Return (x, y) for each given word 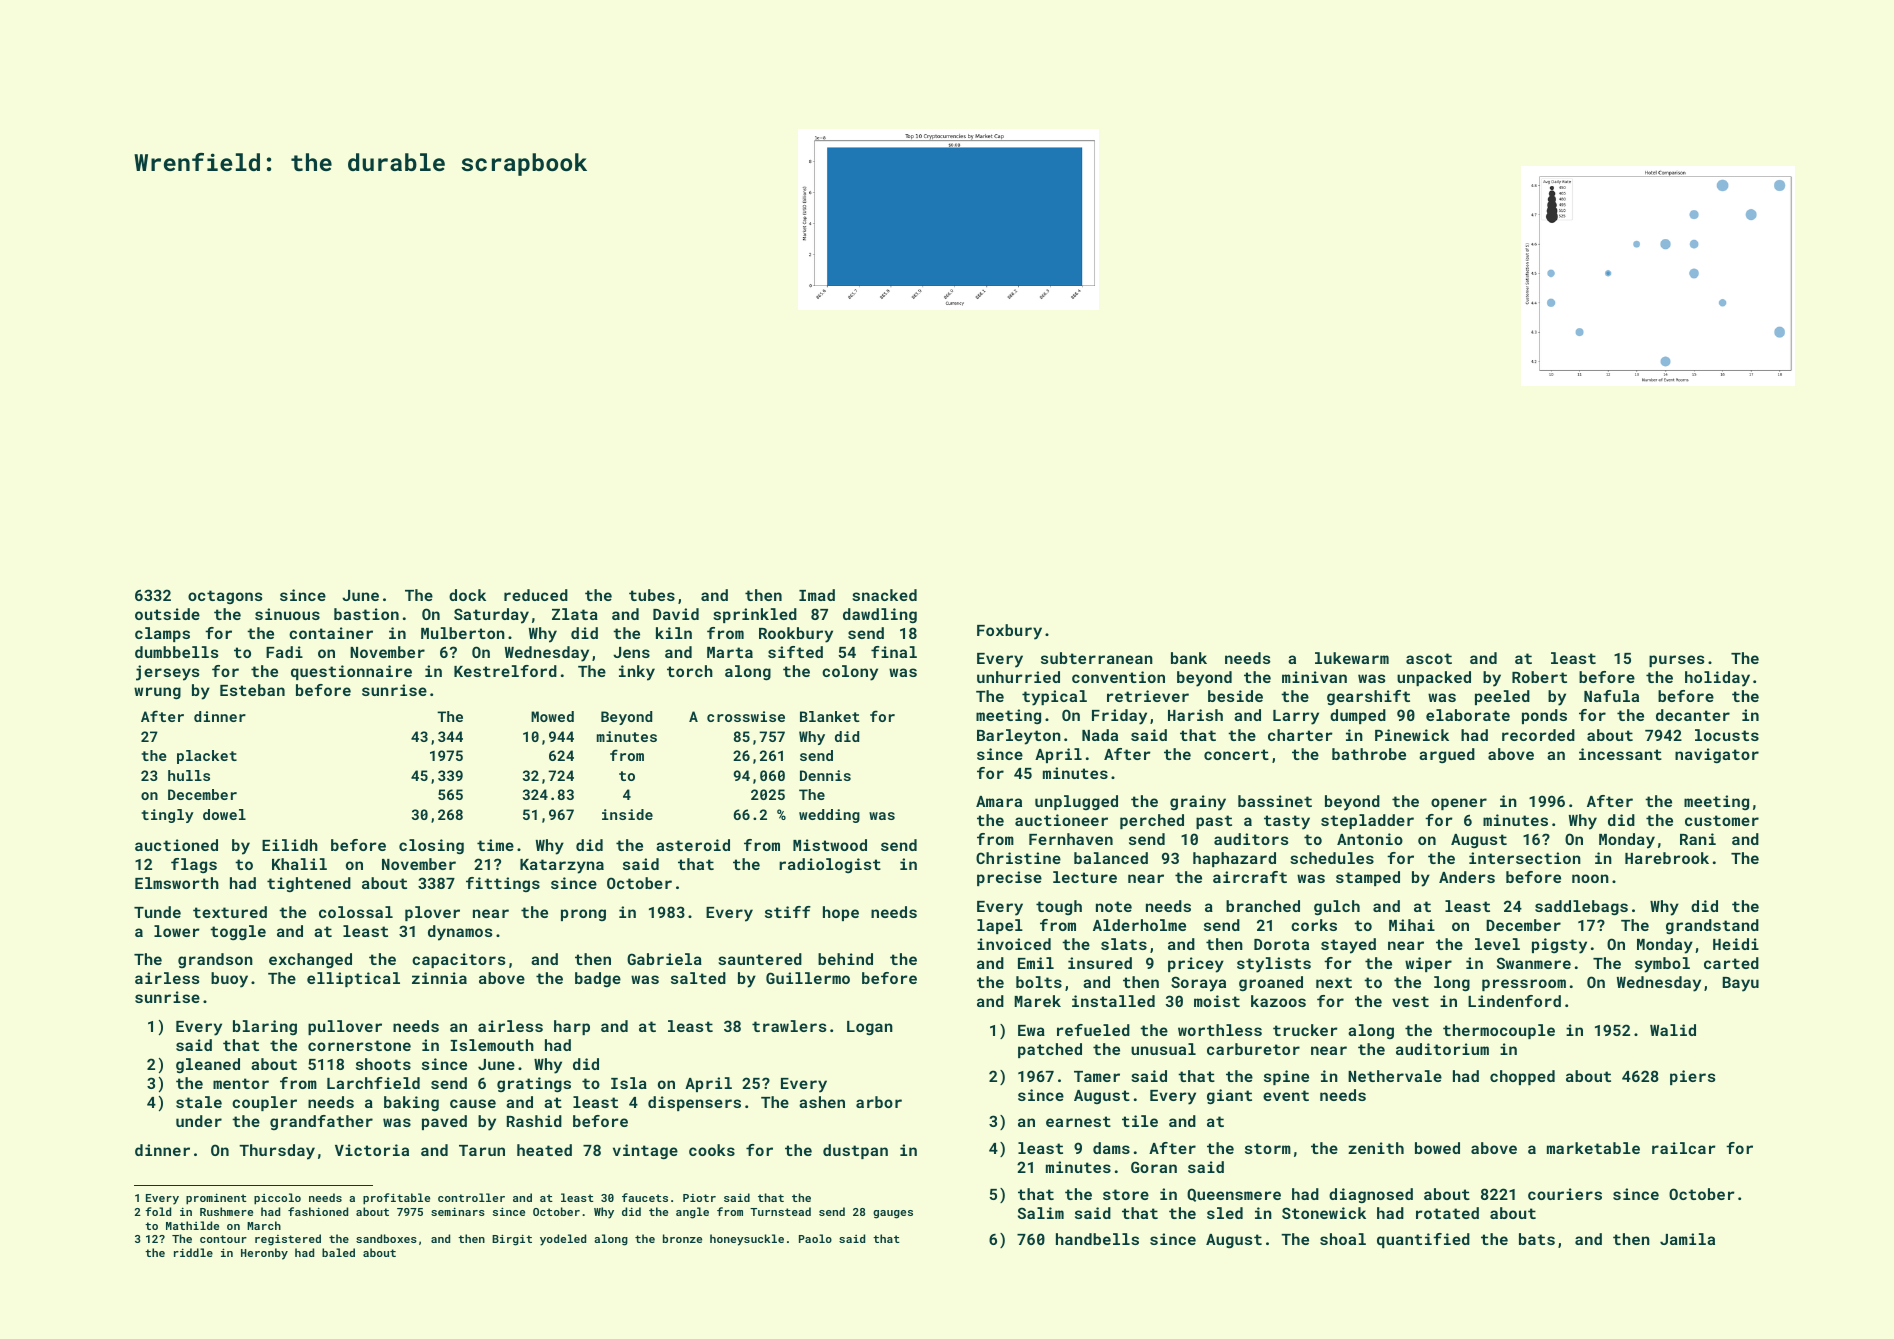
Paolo (815, 1238)
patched (1050, 1050)
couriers (1565, 1194)
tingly (167, 816)
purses (1676, 661)
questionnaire (351, 672)
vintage (645, 1152)
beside (1235, 696)
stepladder (1367, 821)
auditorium (1442, 1049)
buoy (229, 980)
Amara (999, 801)
